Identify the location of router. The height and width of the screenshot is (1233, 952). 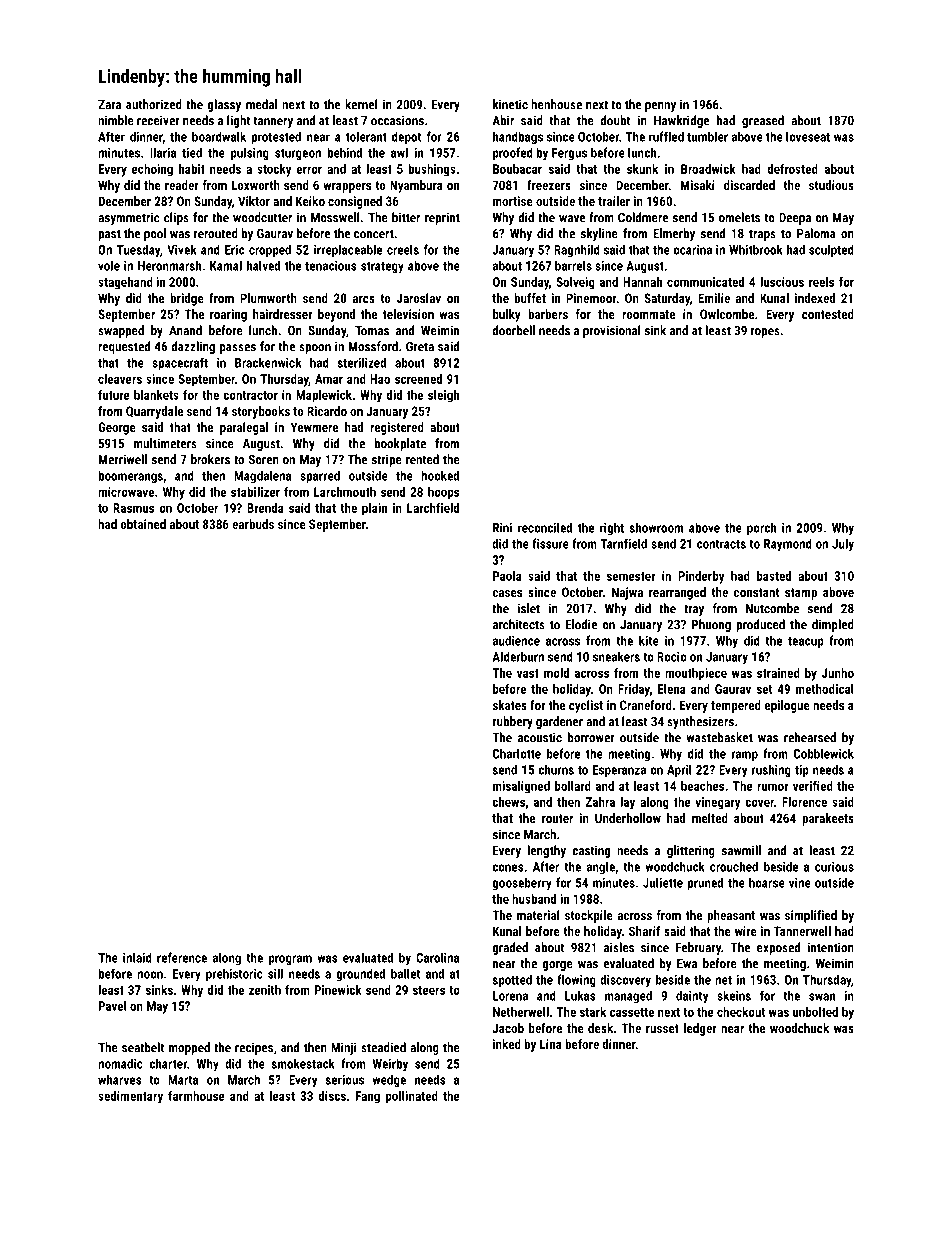
(557, 818).
